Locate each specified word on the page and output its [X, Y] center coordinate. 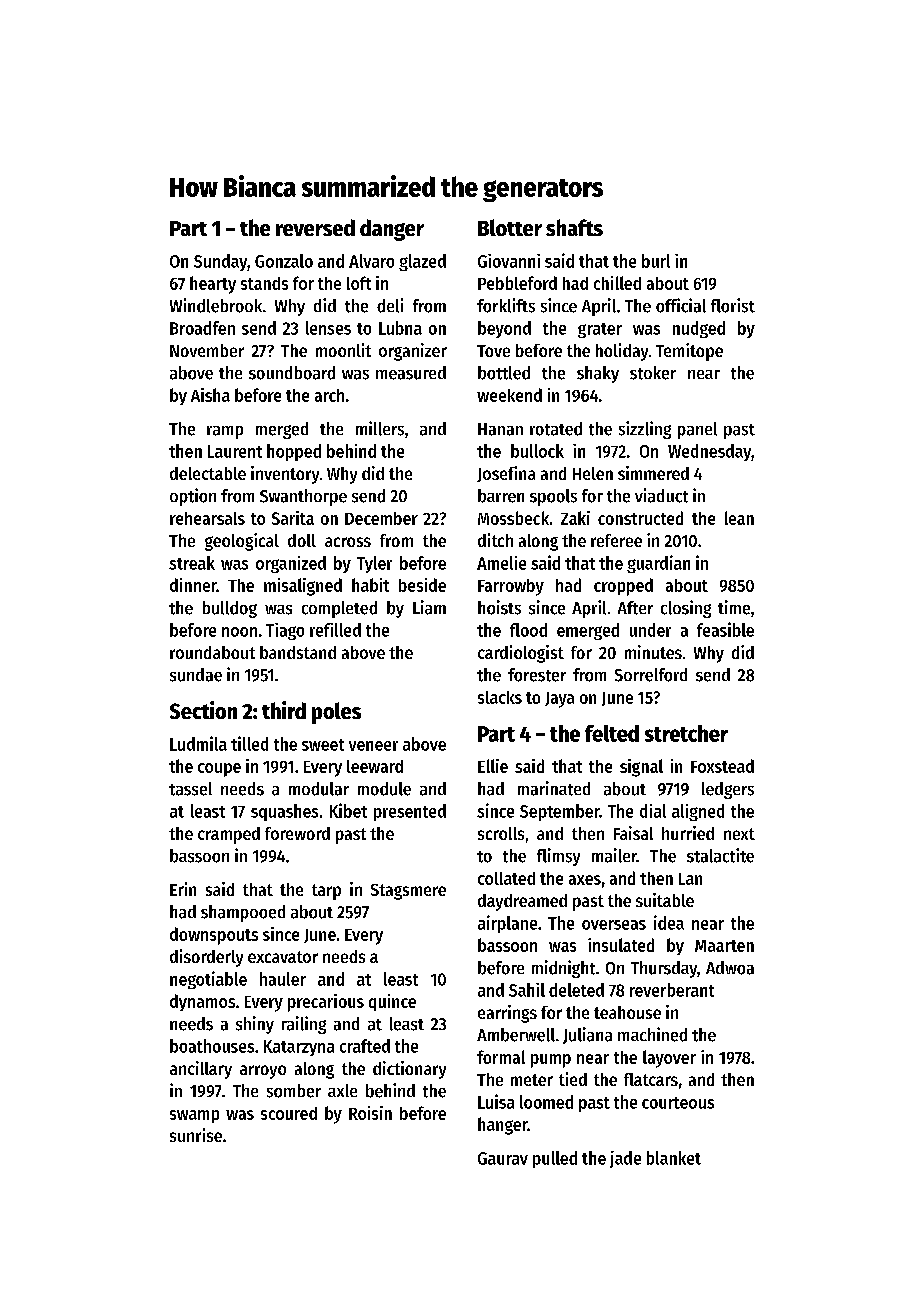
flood [528, 630]
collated [506, 878]
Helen [593, 473]
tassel [190, 789]
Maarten [724, 946]
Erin [183, 889]
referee [616, 540]
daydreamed [522, 902]
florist [733, 305]
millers [380, 428]
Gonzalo [284, 261]
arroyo [263, 1072]
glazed [422, 262]
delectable [208, 473]
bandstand [298, 652]
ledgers [728, 790]
